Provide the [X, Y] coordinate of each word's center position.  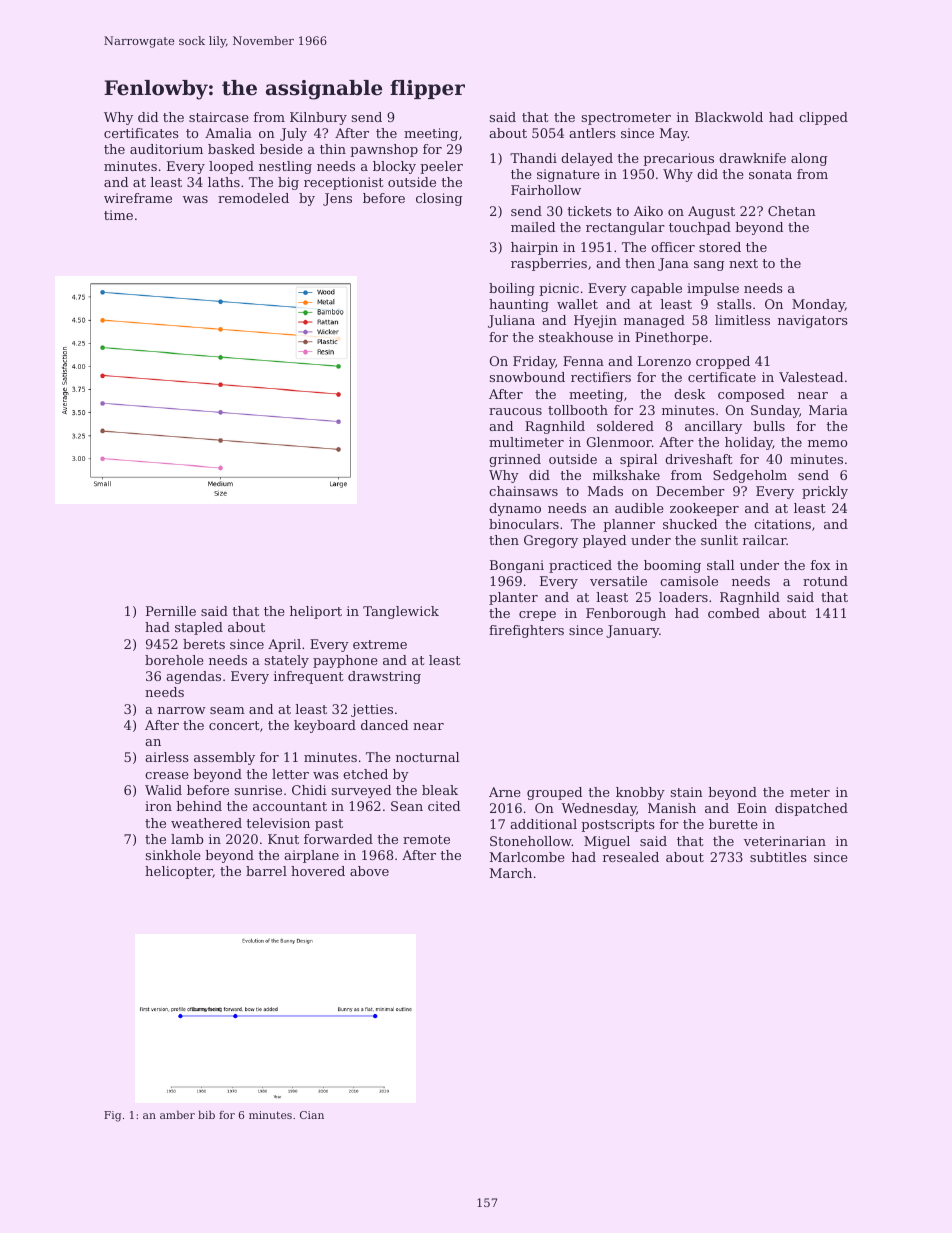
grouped [554, 793]
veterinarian [785, 841]
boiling [512, 289]
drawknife [752, 158]
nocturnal [427, 757]
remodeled [253, 198]
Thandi [533, 158]
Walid [163, 790]
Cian [312, 1115]
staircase [219, 117]
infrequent [309, 677]
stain [687, 792]
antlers [592, 133]
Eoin [752, 808]
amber [177, 1114]
